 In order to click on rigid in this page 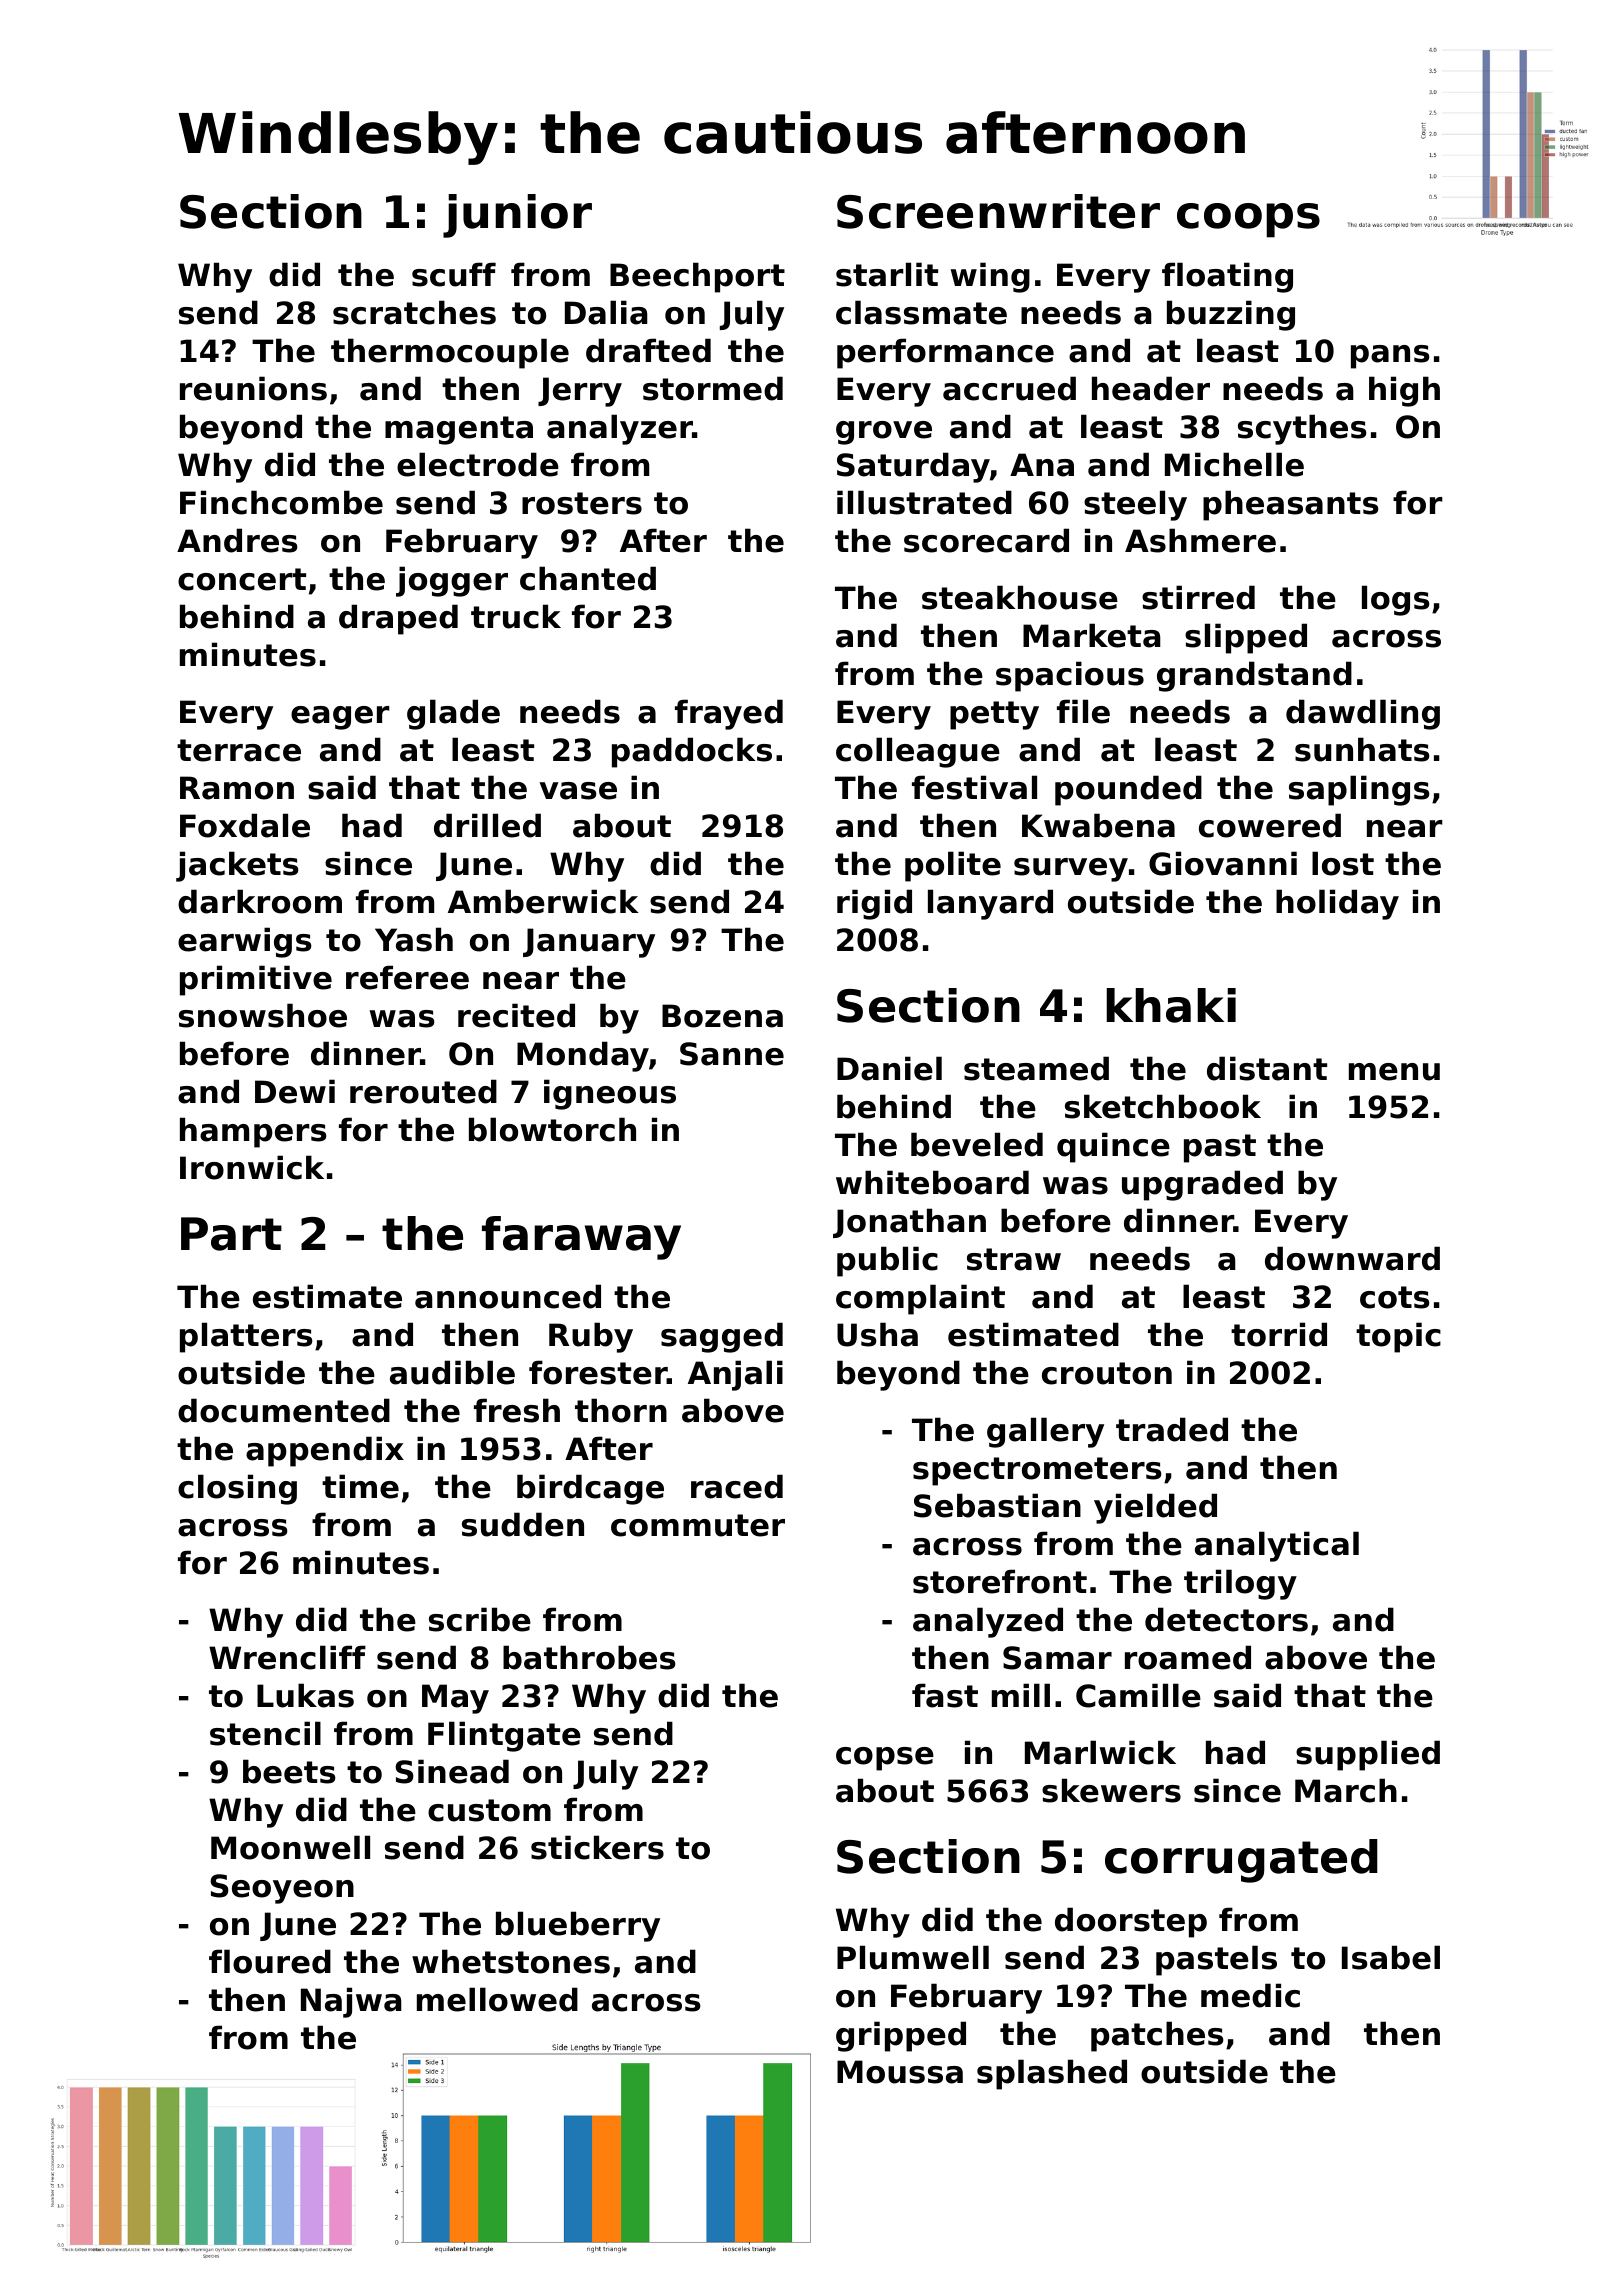, I will do `click(874, 904)`.
